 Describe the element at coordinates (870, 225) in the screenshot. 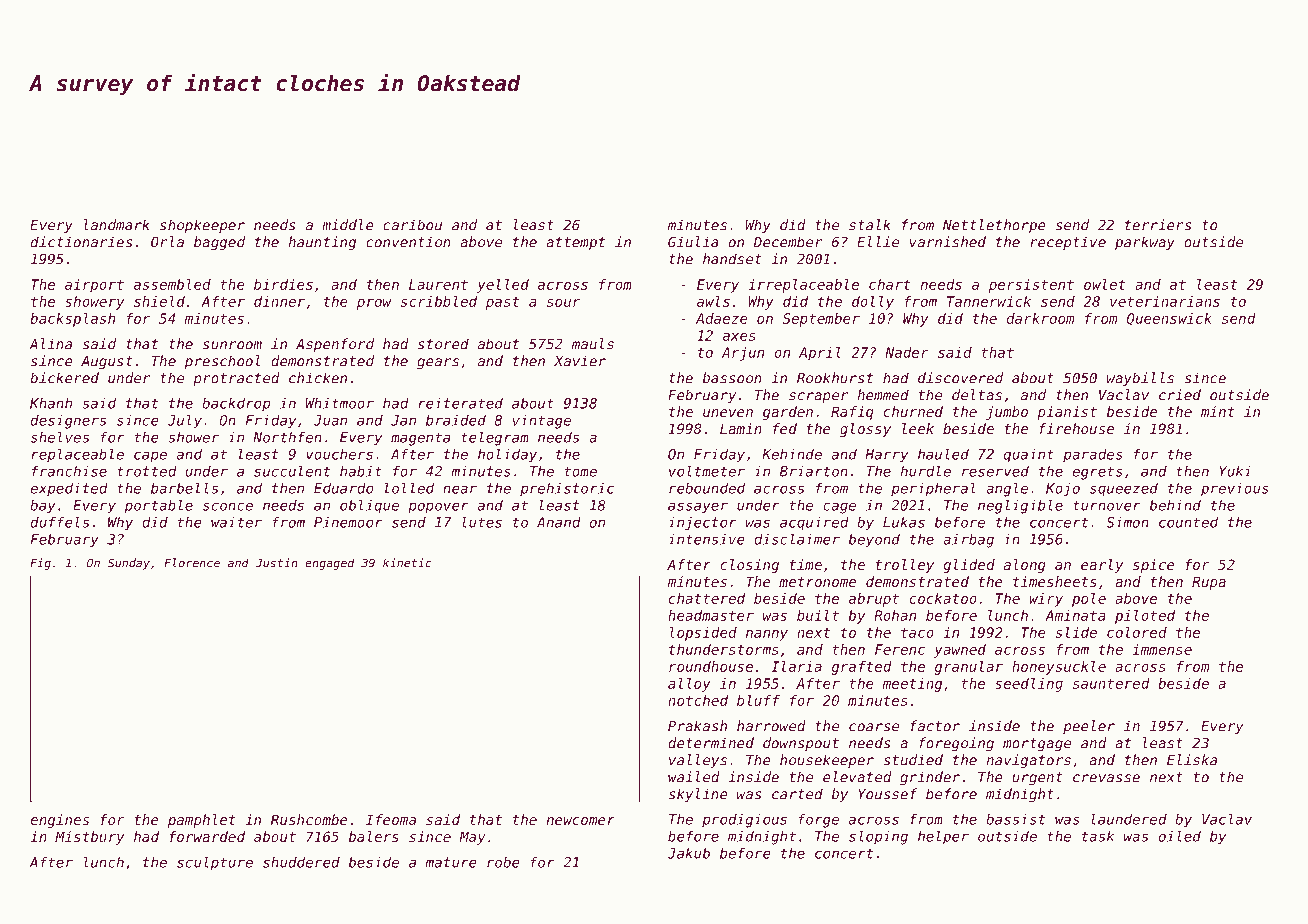

I see `stalk` at that location.
